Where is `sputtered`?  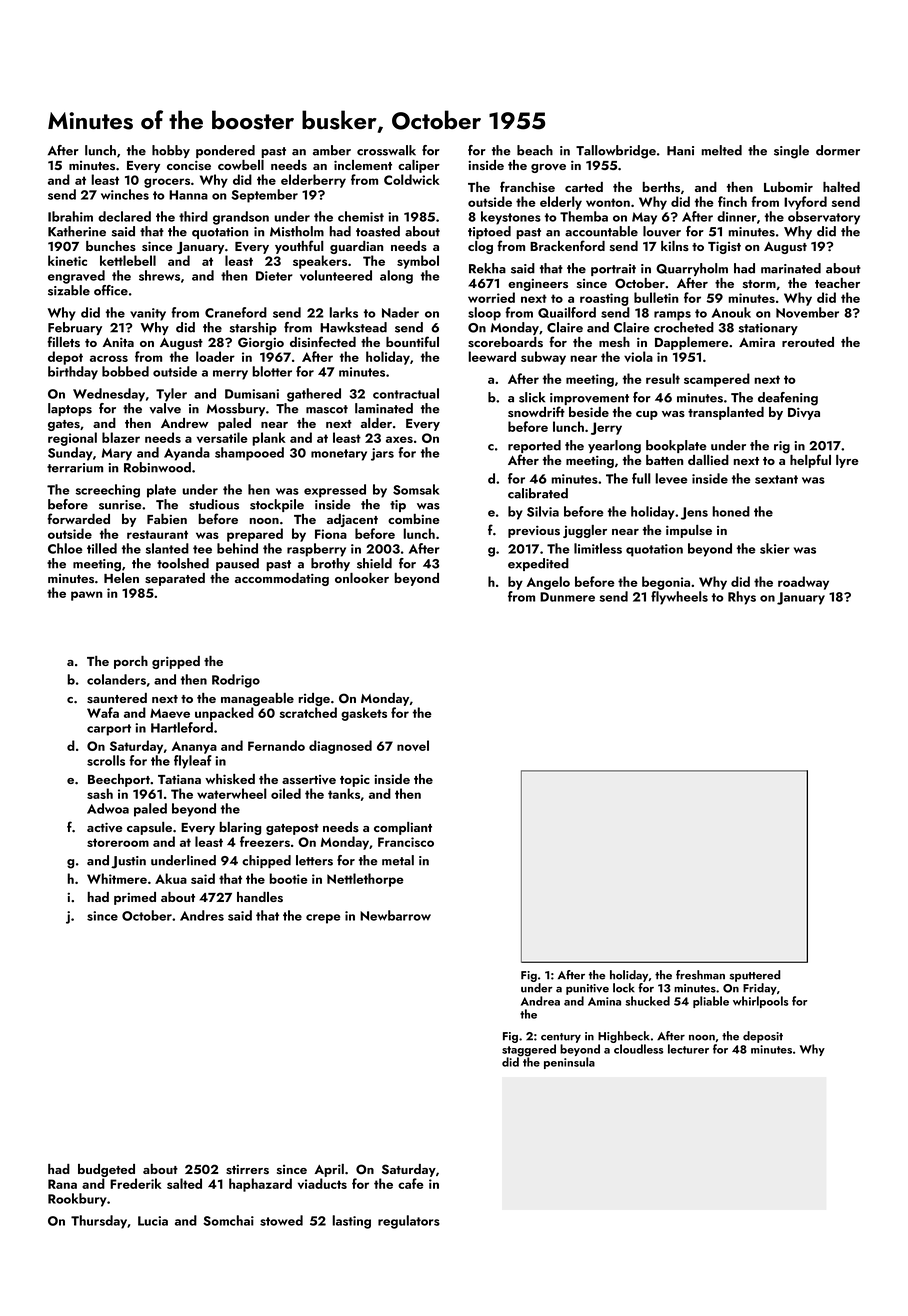 sputtered is located at coordinates (755, 976).
